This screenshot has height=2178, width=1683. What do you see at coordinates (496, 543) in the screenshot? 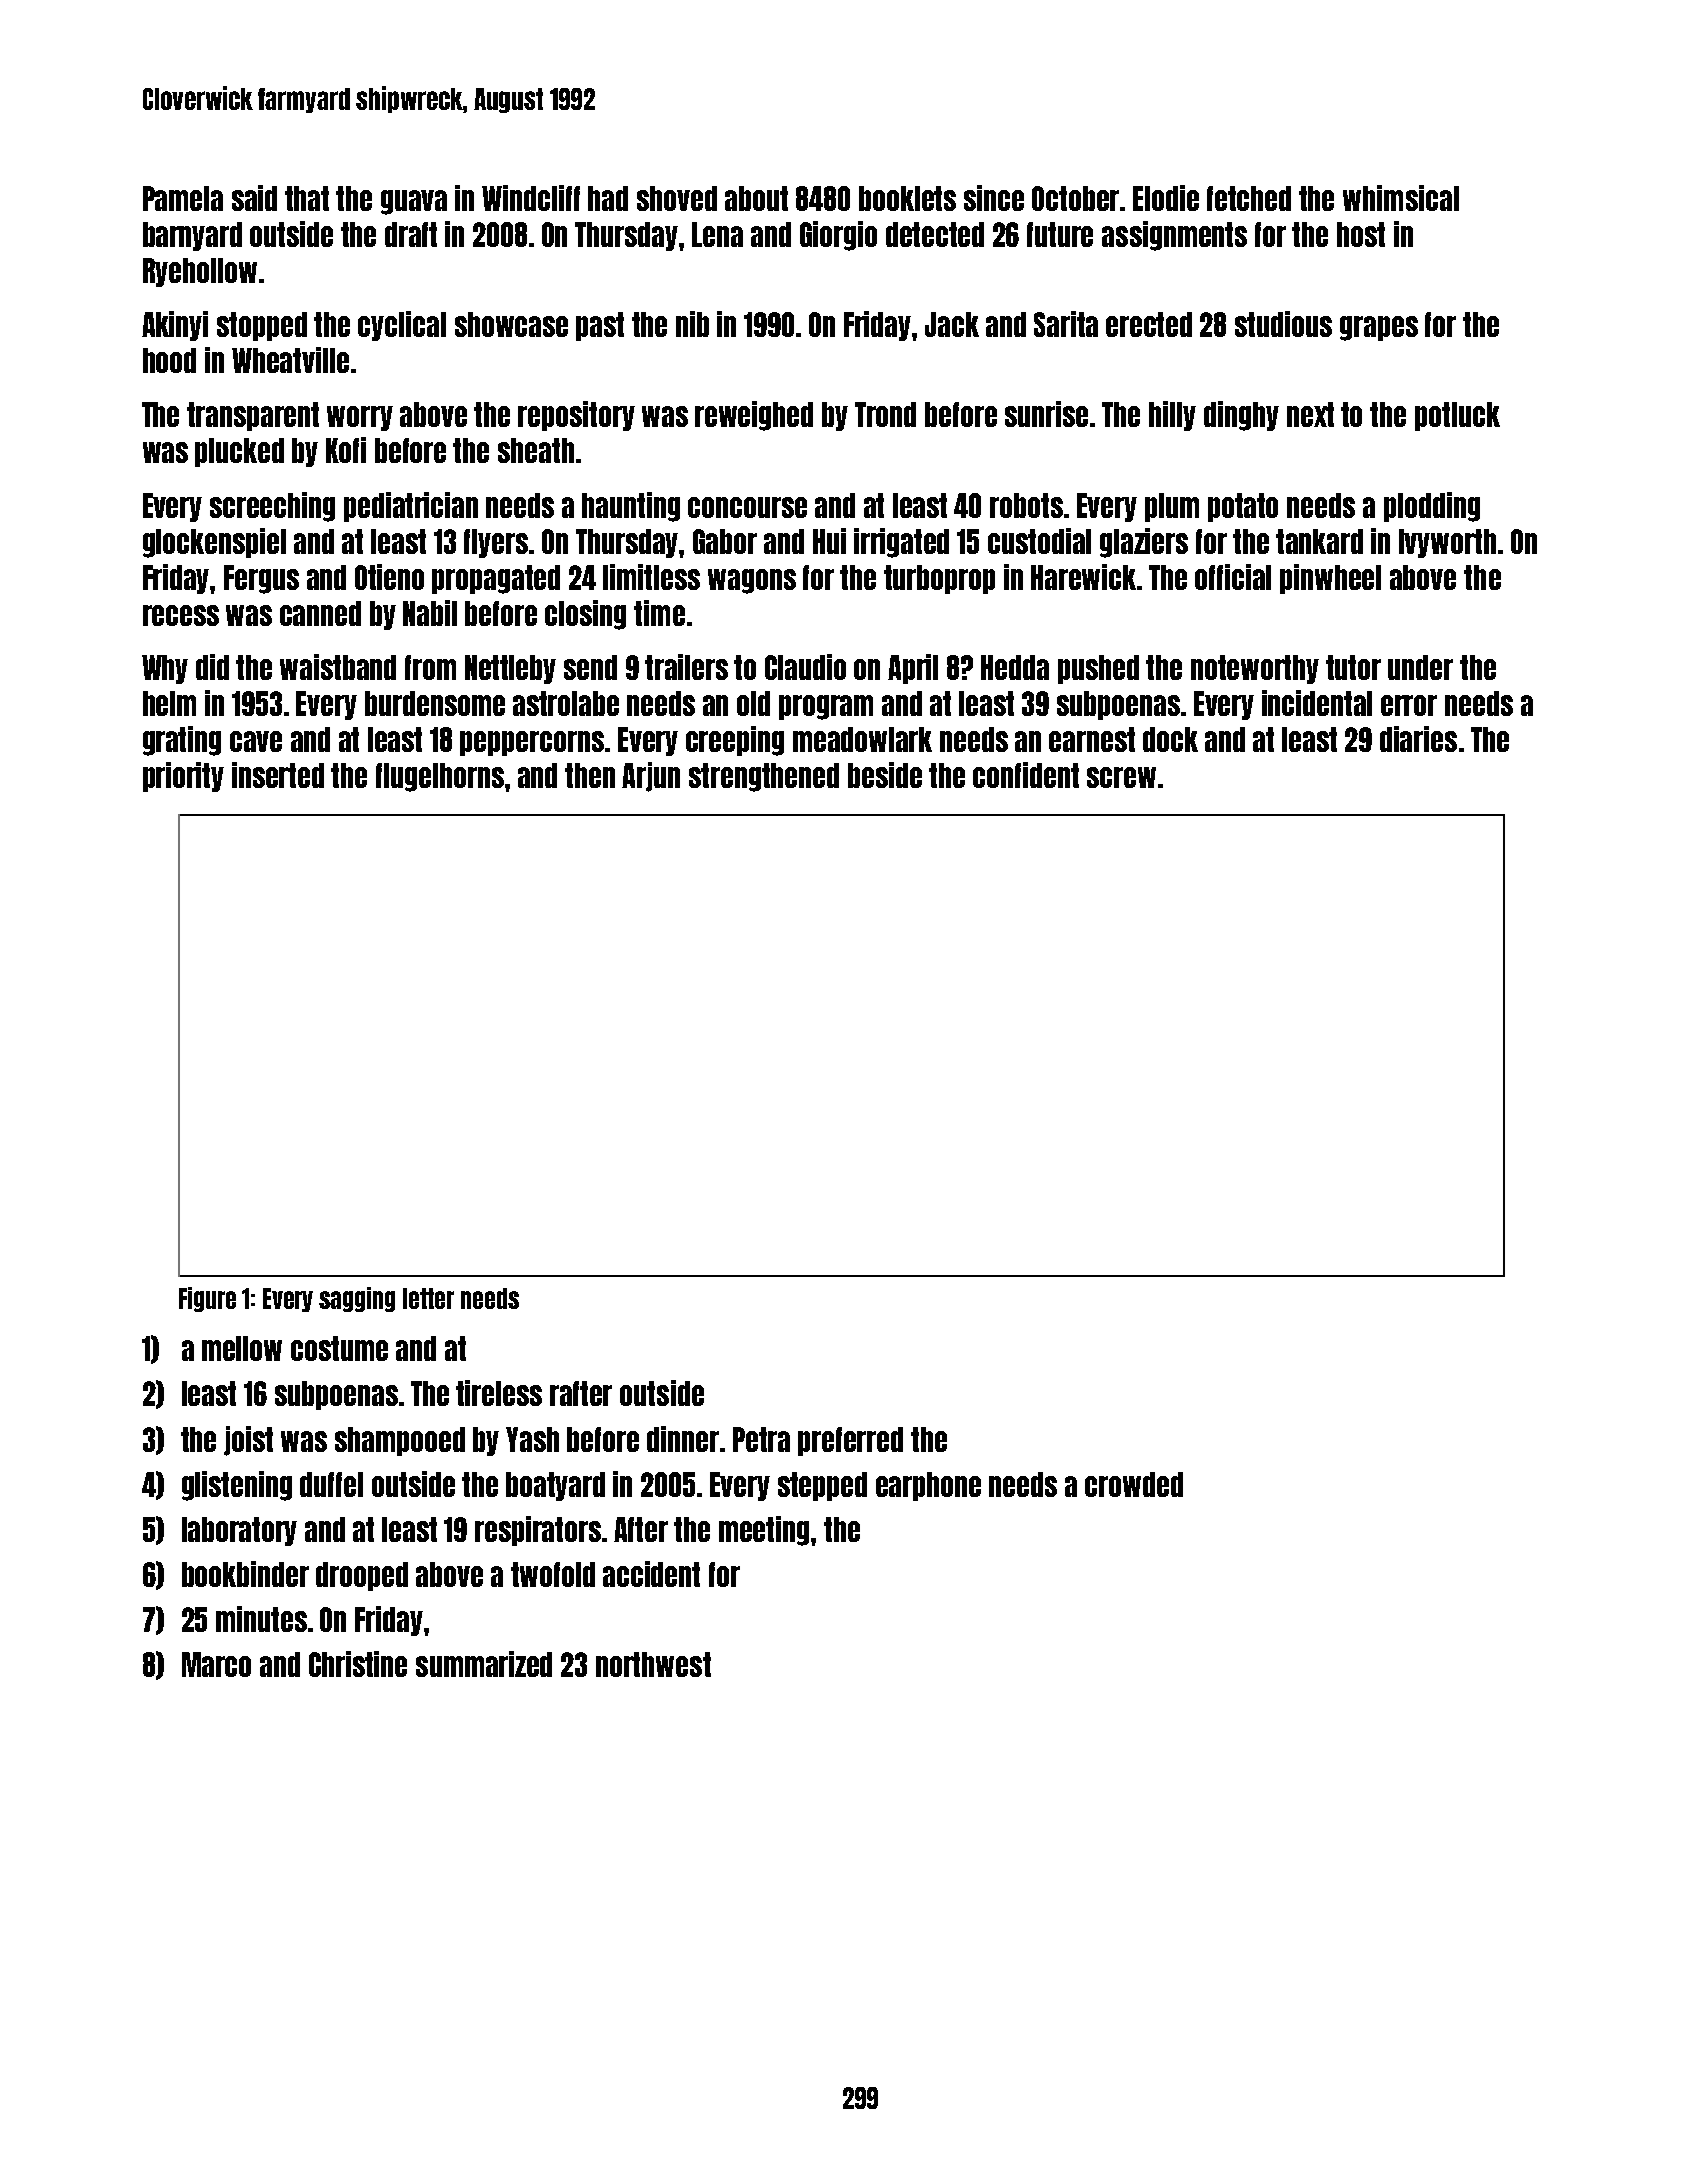
I see `flyers` at bounding box center [496, 543].
